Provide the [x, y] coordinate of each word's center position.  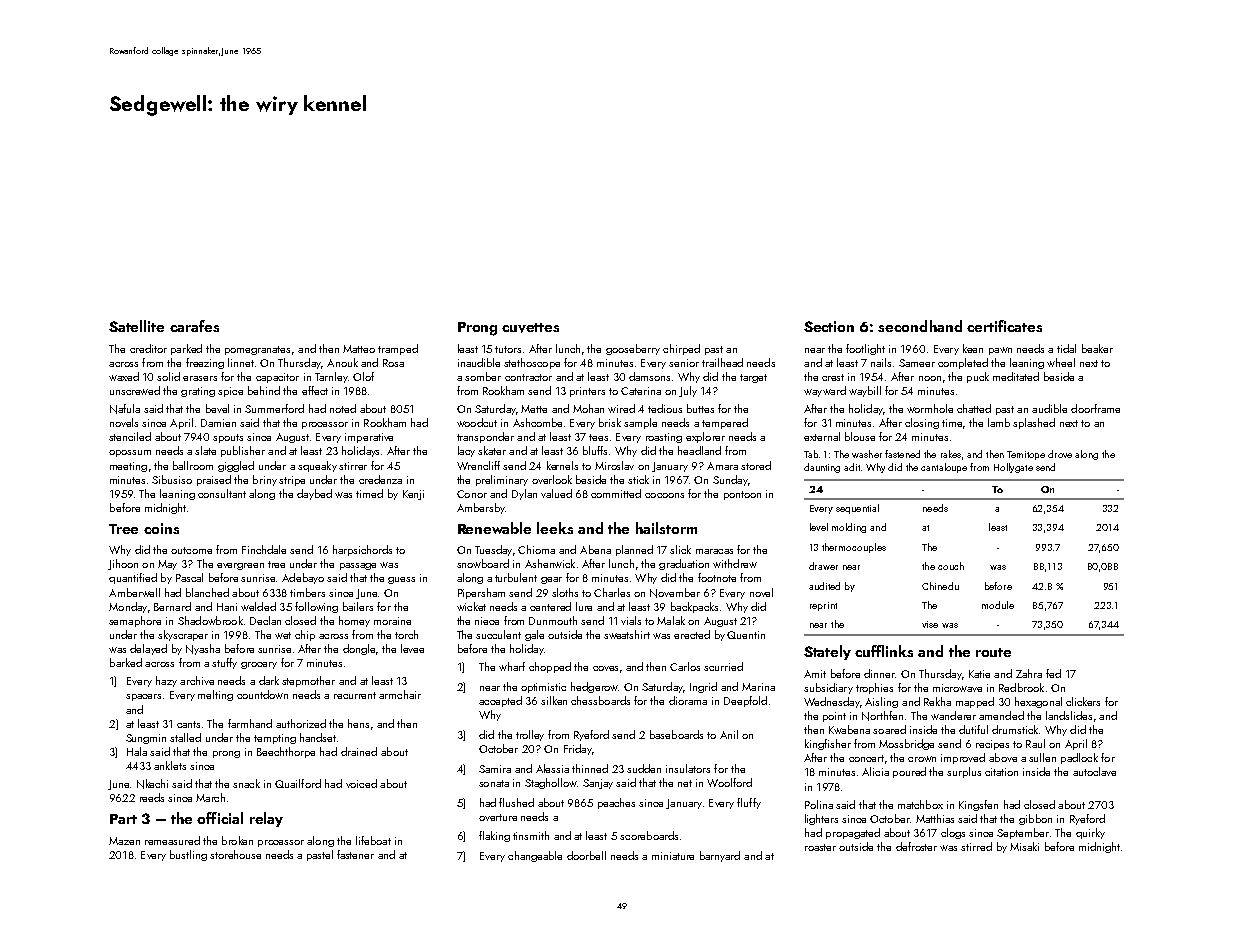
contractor [528, 377]
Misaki [1024, 846]
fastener [355, 854]
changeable [535, 856]
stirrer [353, 466]
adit [852, 467]
